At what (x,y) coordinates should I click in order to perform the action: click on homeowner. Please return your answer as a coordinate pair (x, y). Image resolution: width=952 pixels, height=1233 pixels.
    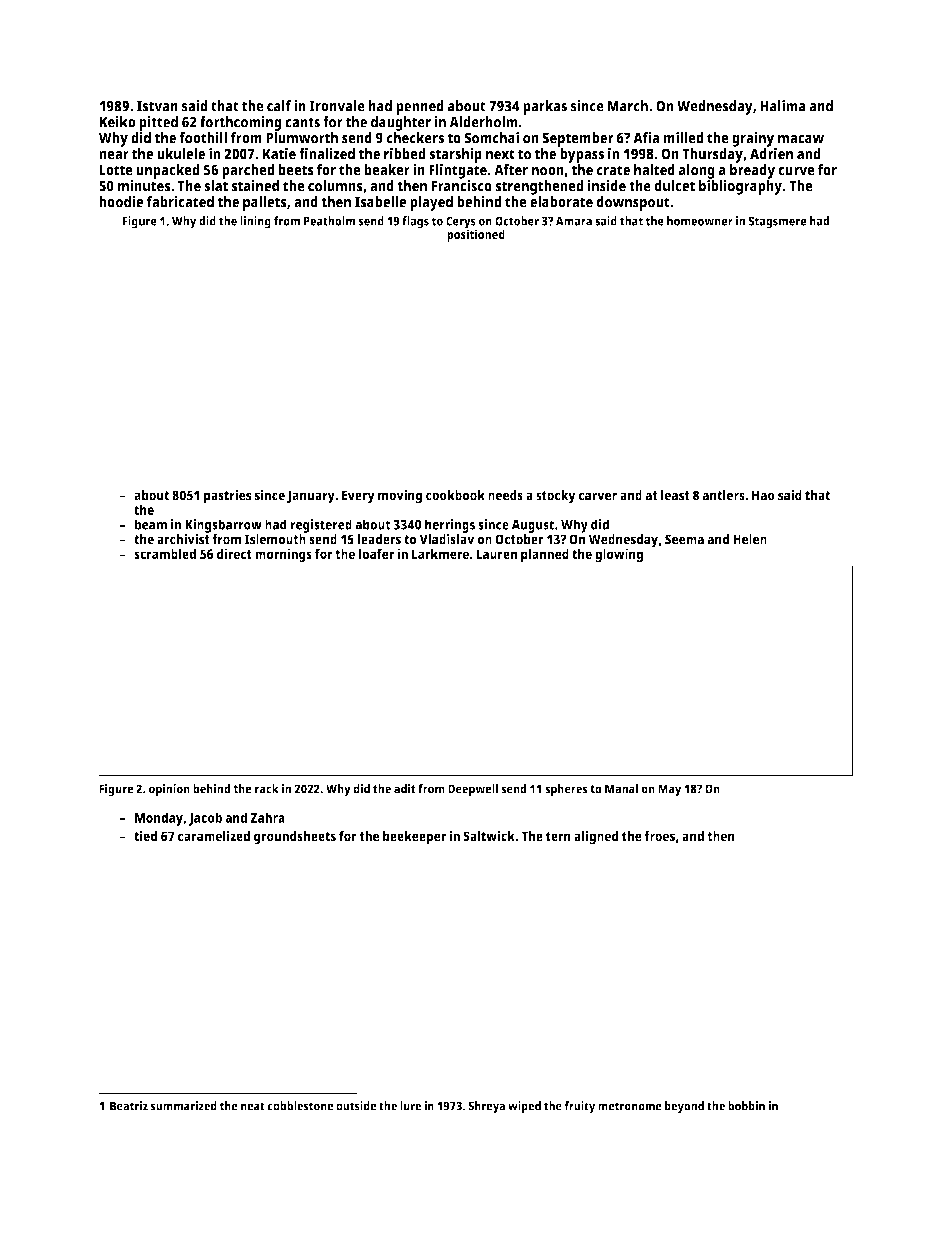
    Looking at the image, I should click on (700, 221).
